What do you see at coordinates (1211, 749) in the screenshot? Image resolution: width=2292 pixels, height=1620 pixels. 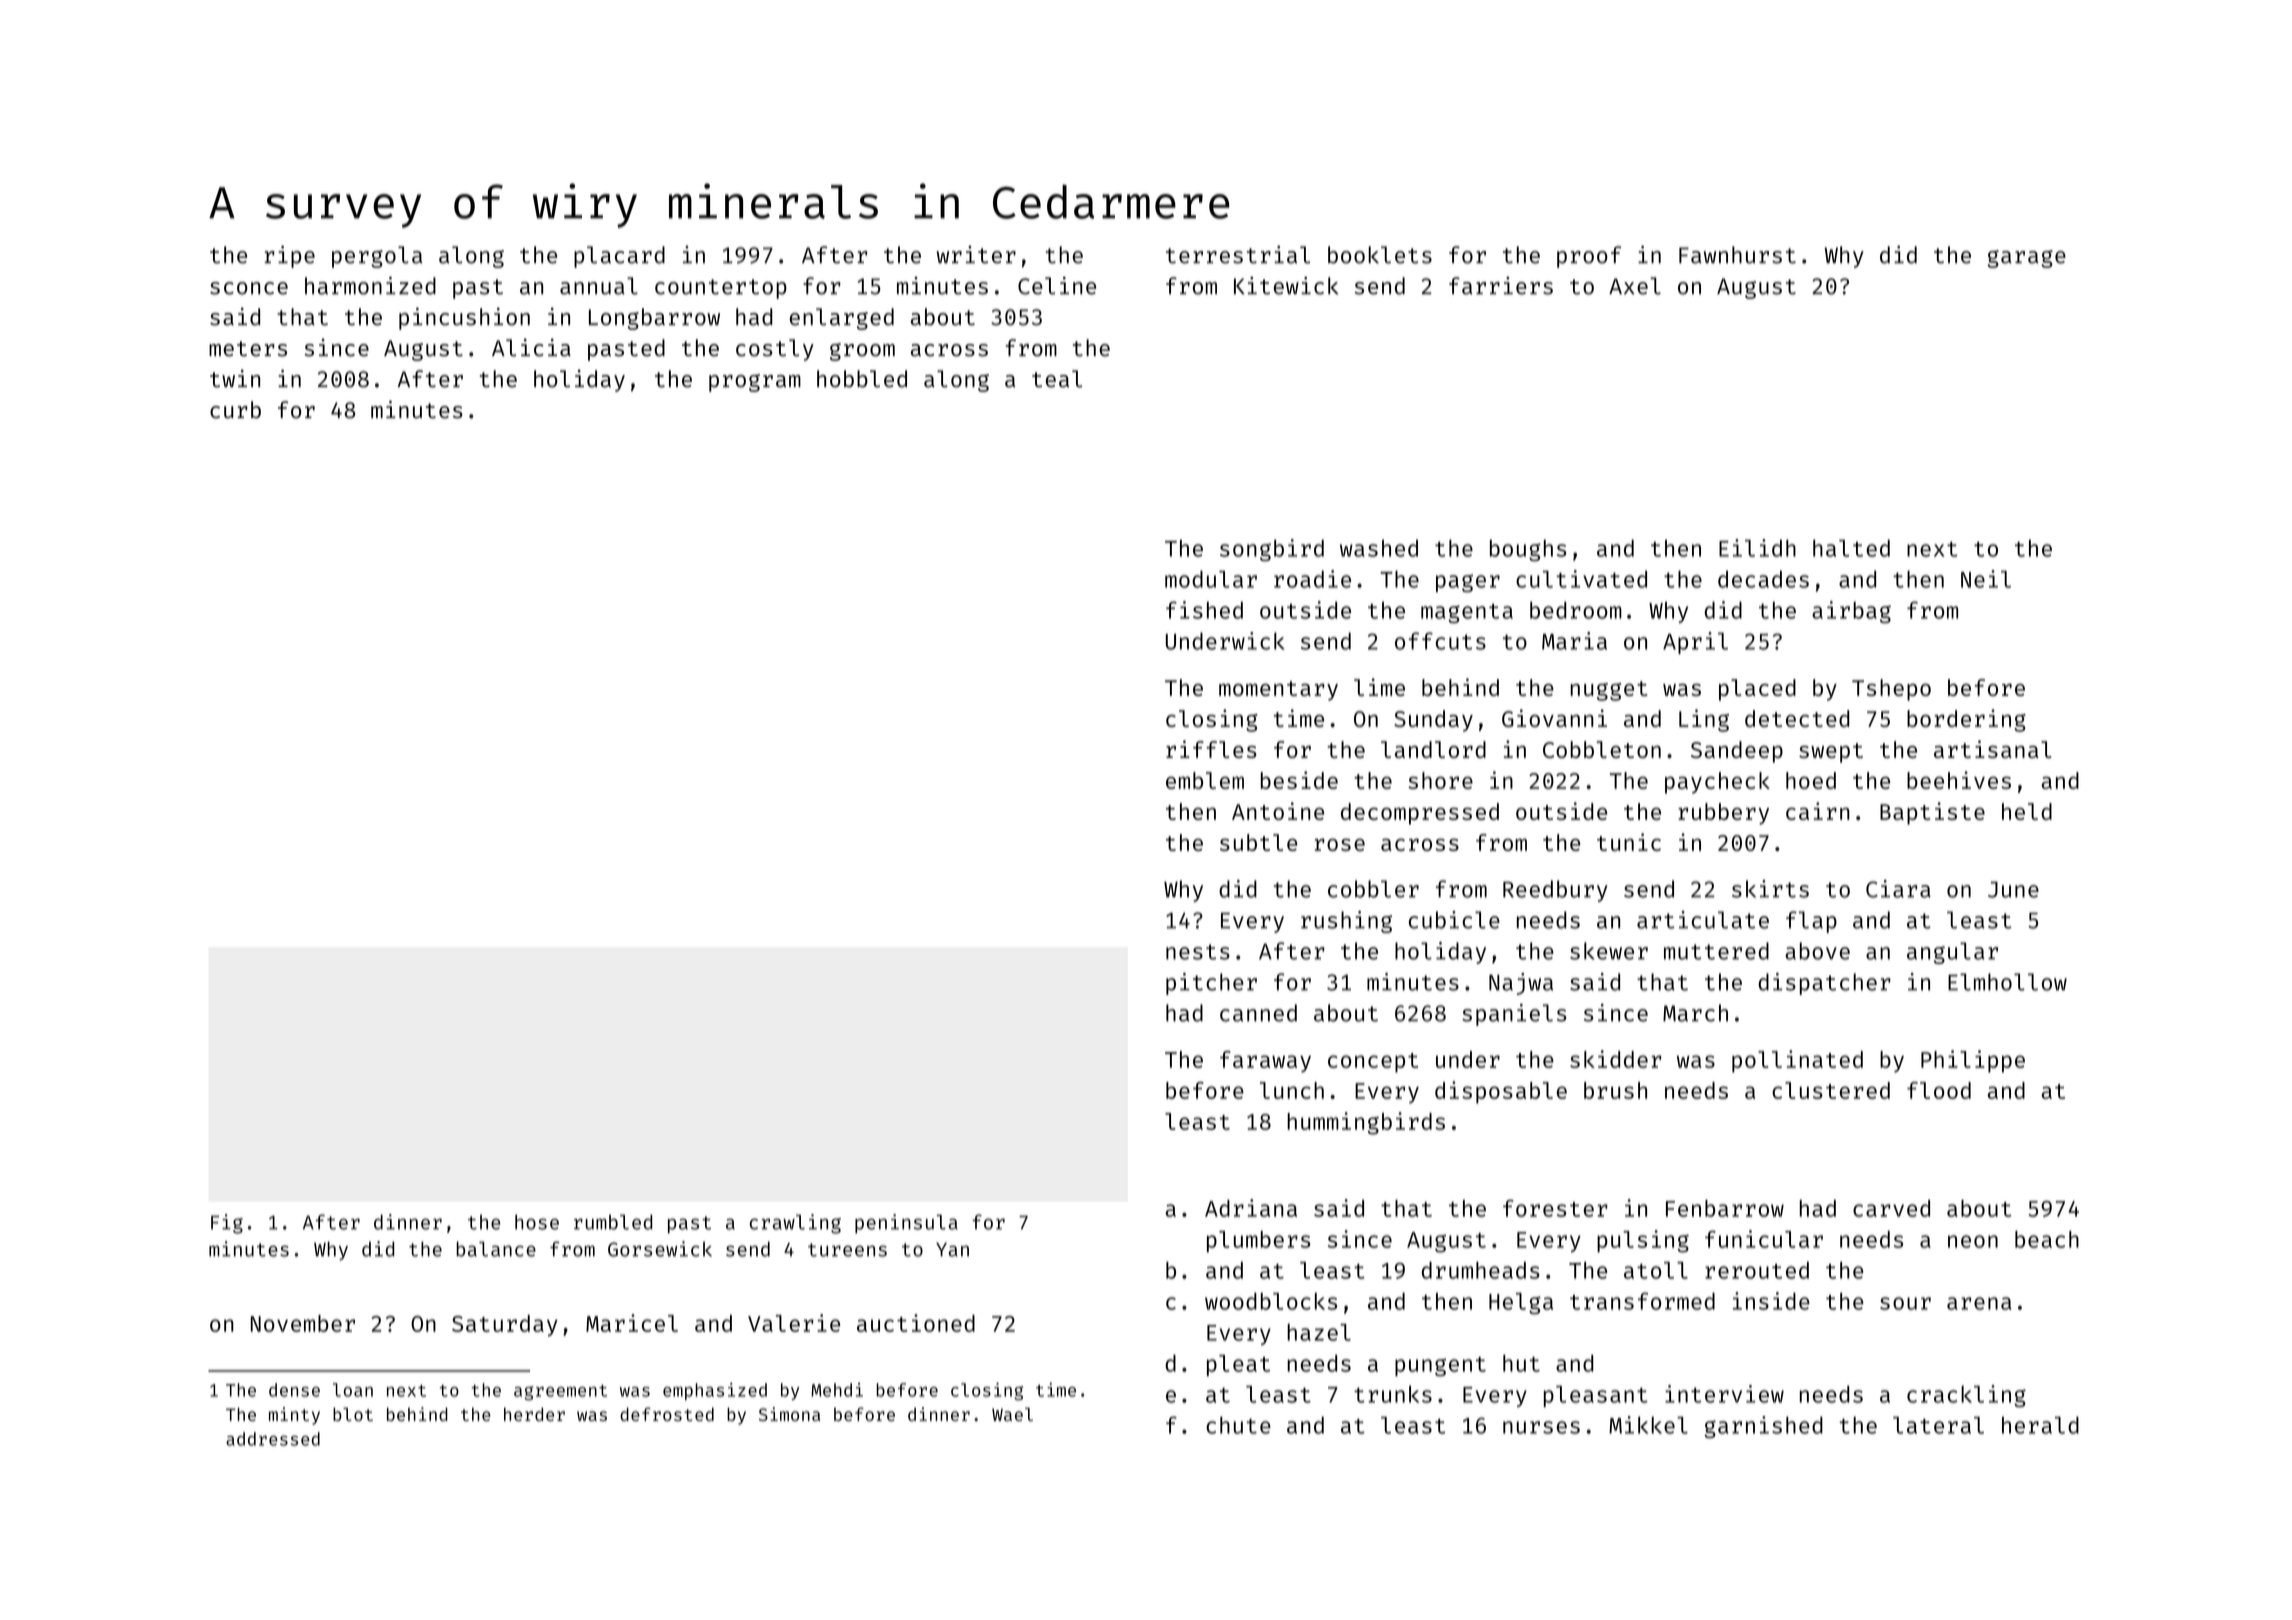 I see `riffles` at bounding box center [1211, 749].
